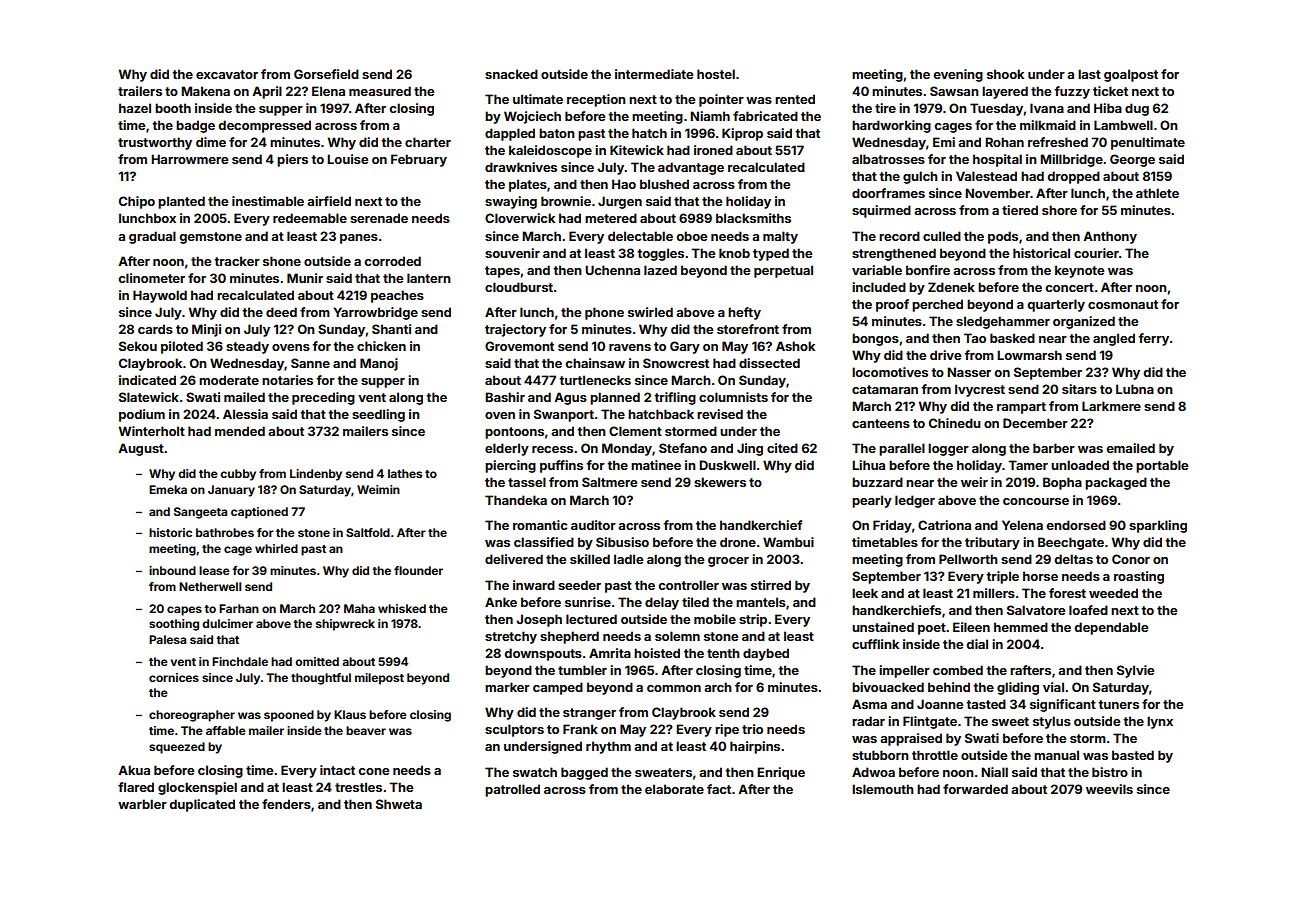  I want to click on bagged, so click(584, 773).
